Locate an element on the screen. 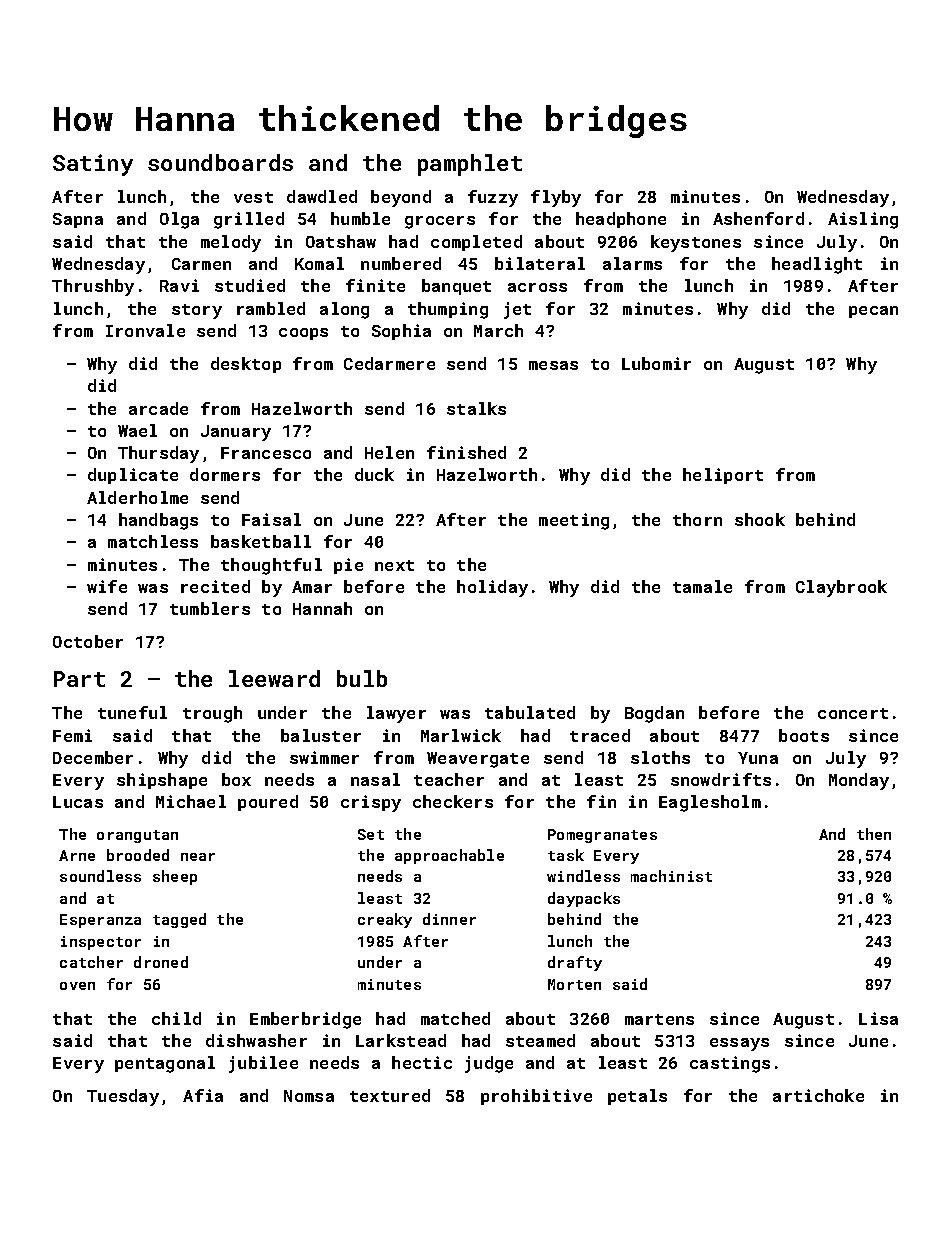 Image resolution: width=952 pixels, height=1233 pixels. Alderholme is located at coordinates (137, 497).
